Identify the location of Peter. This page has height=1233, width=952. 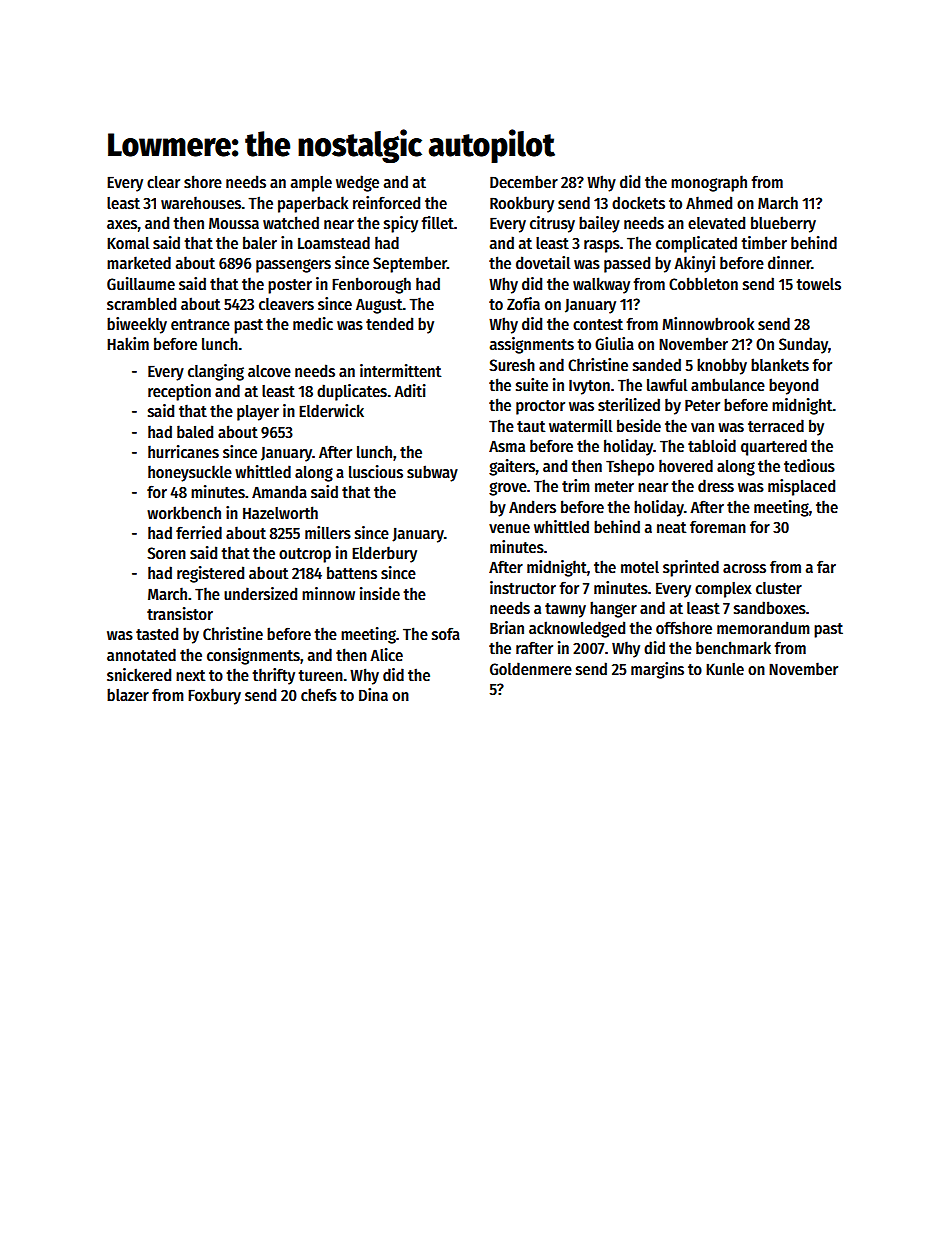
(702, 405).
